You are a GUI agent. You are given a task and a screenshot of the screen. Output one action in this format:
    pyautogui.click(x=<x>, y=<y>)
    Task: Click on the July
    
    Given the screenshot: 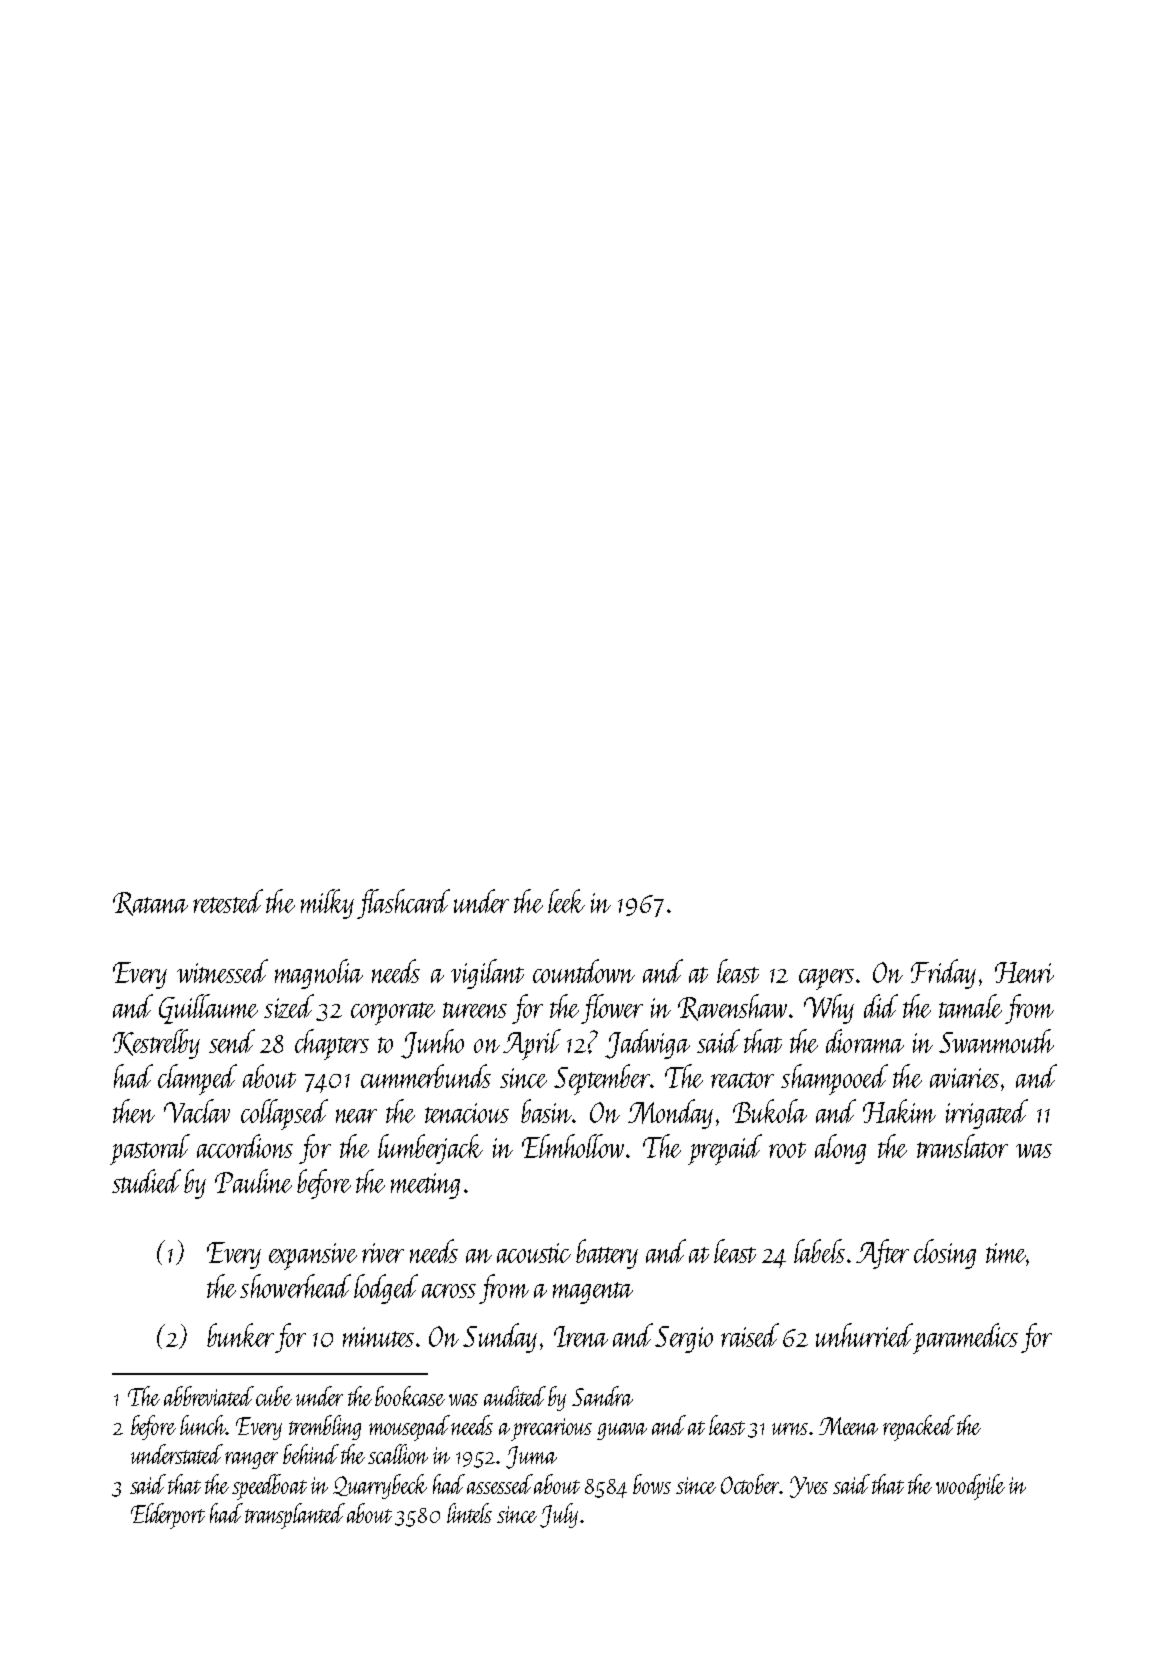 What is the action you would take?
    pyautogui.click(x=559, y=1515)
